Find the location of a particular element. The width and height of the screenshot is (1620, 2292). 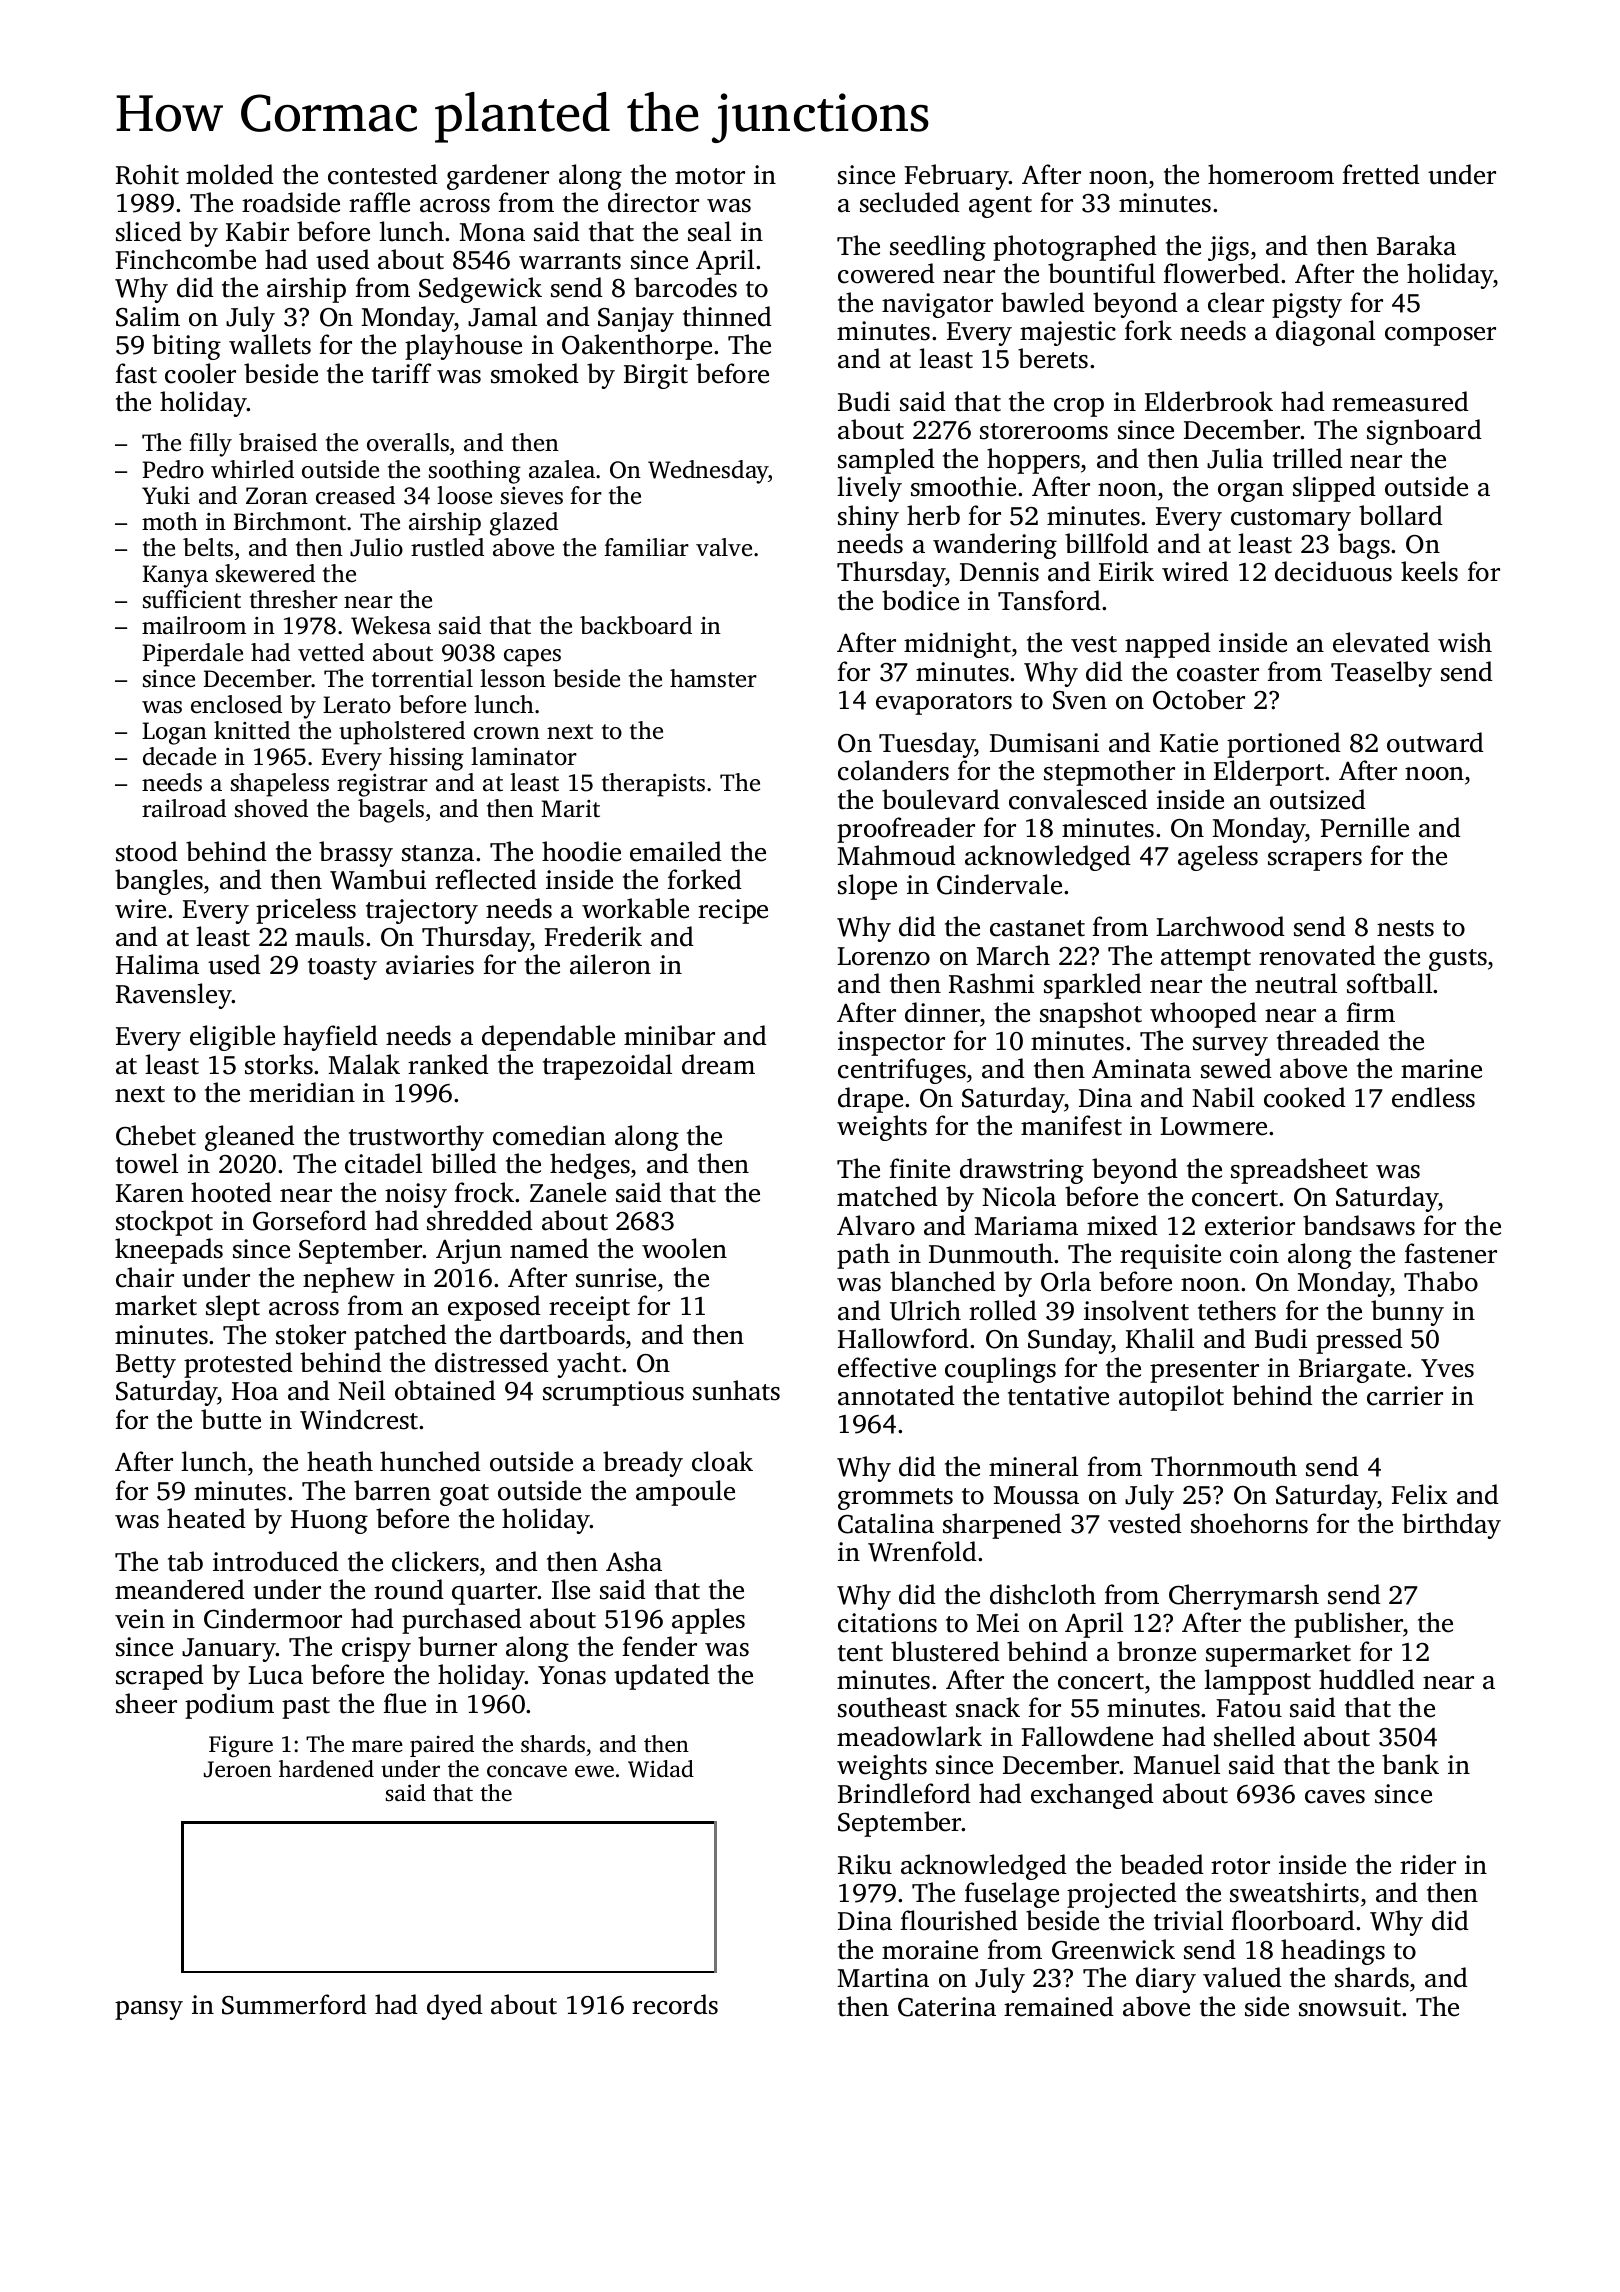

elevated is located at coordinates (1381, 642).
